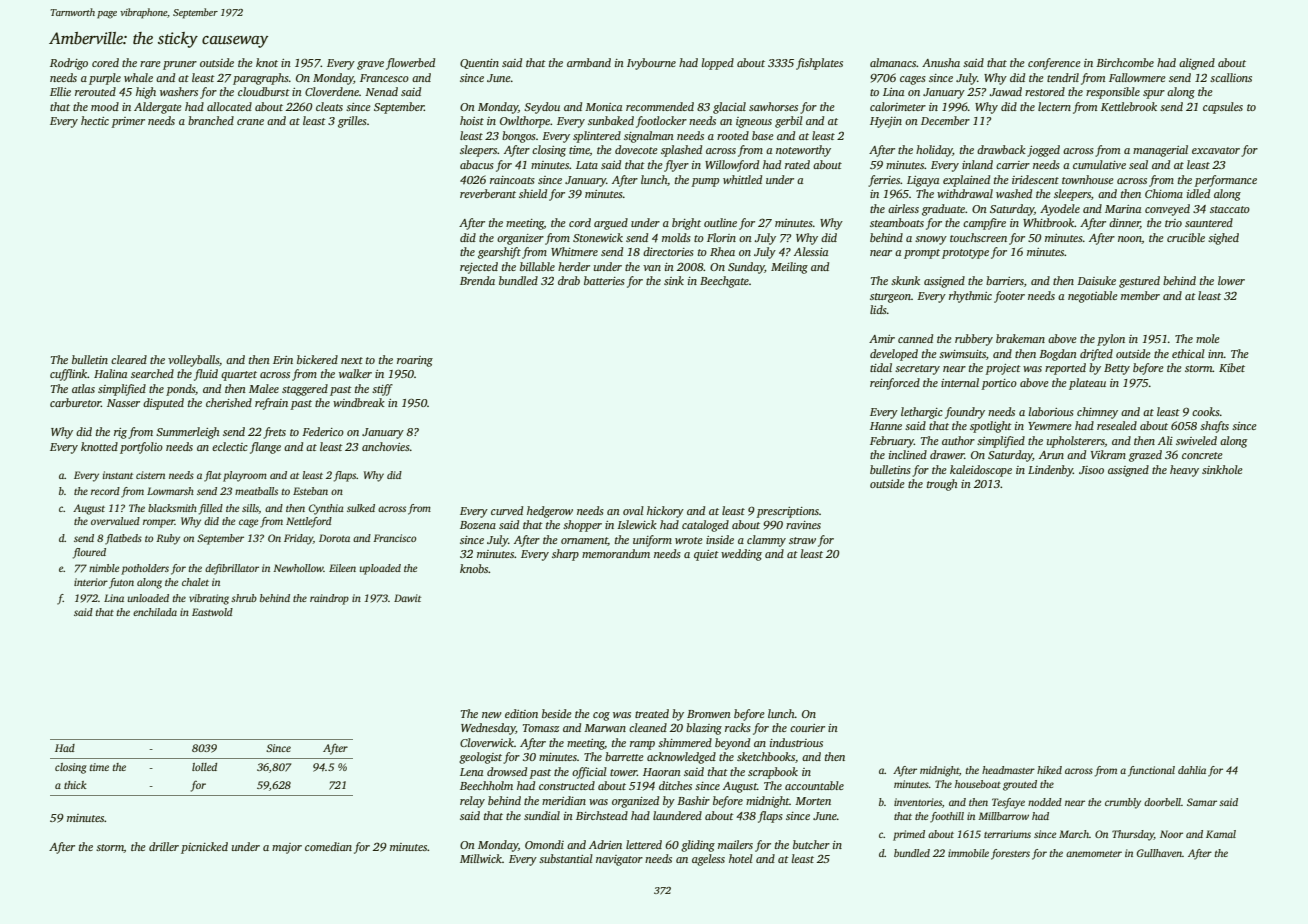 The height and width of the screenshot is (924, 1308). What do you see at coordinates (611, 224) in the screenshot?
I see `argued` at bounding box center [611, 224].
